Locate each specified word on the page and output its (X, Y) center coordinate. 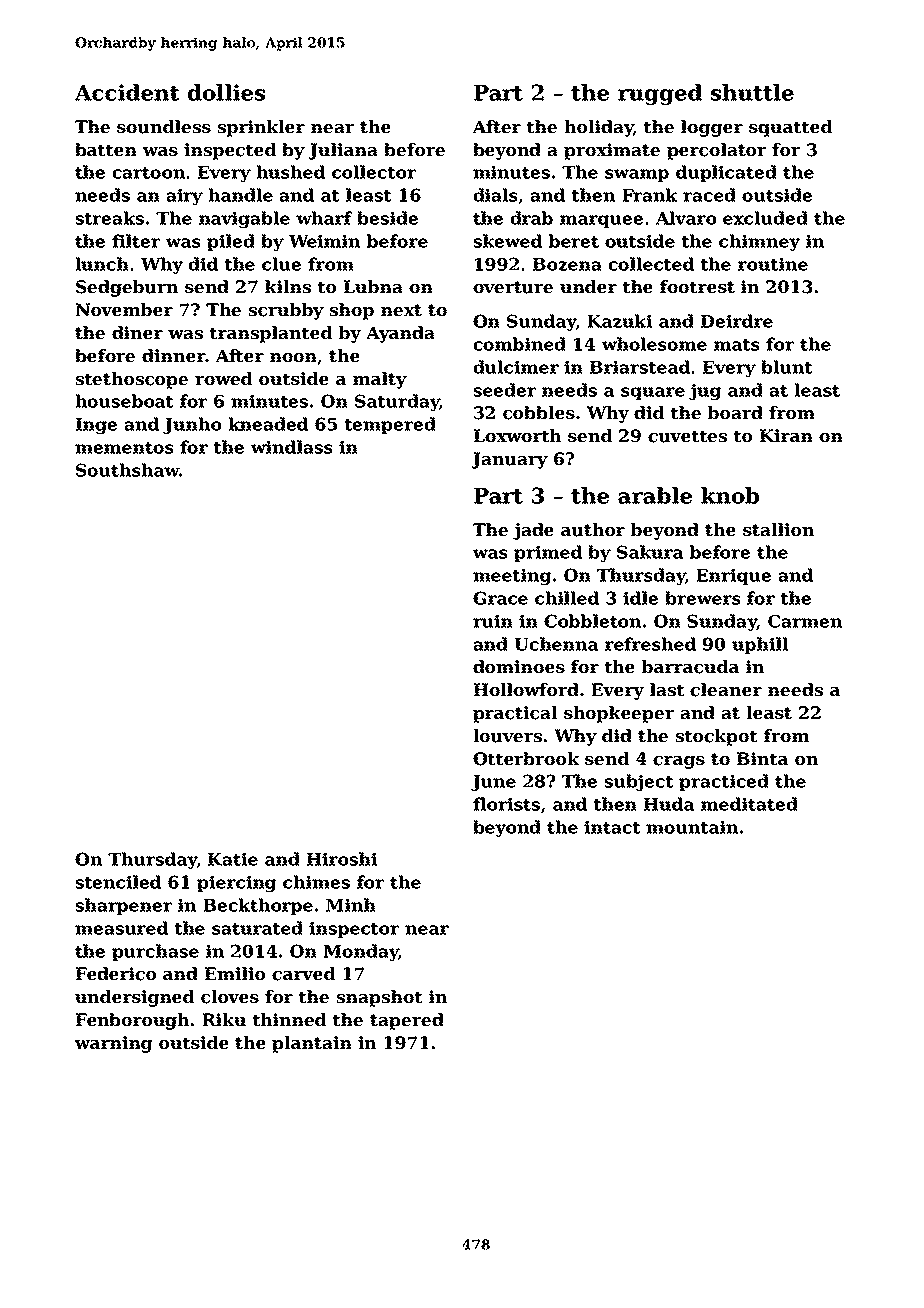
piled (231, 242)
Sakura (650, 552)
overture (513, 287)
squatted (790, 128)
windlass (292, 447)
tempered (390, 425)
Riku (224, 1020)
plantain (312, 1044)
